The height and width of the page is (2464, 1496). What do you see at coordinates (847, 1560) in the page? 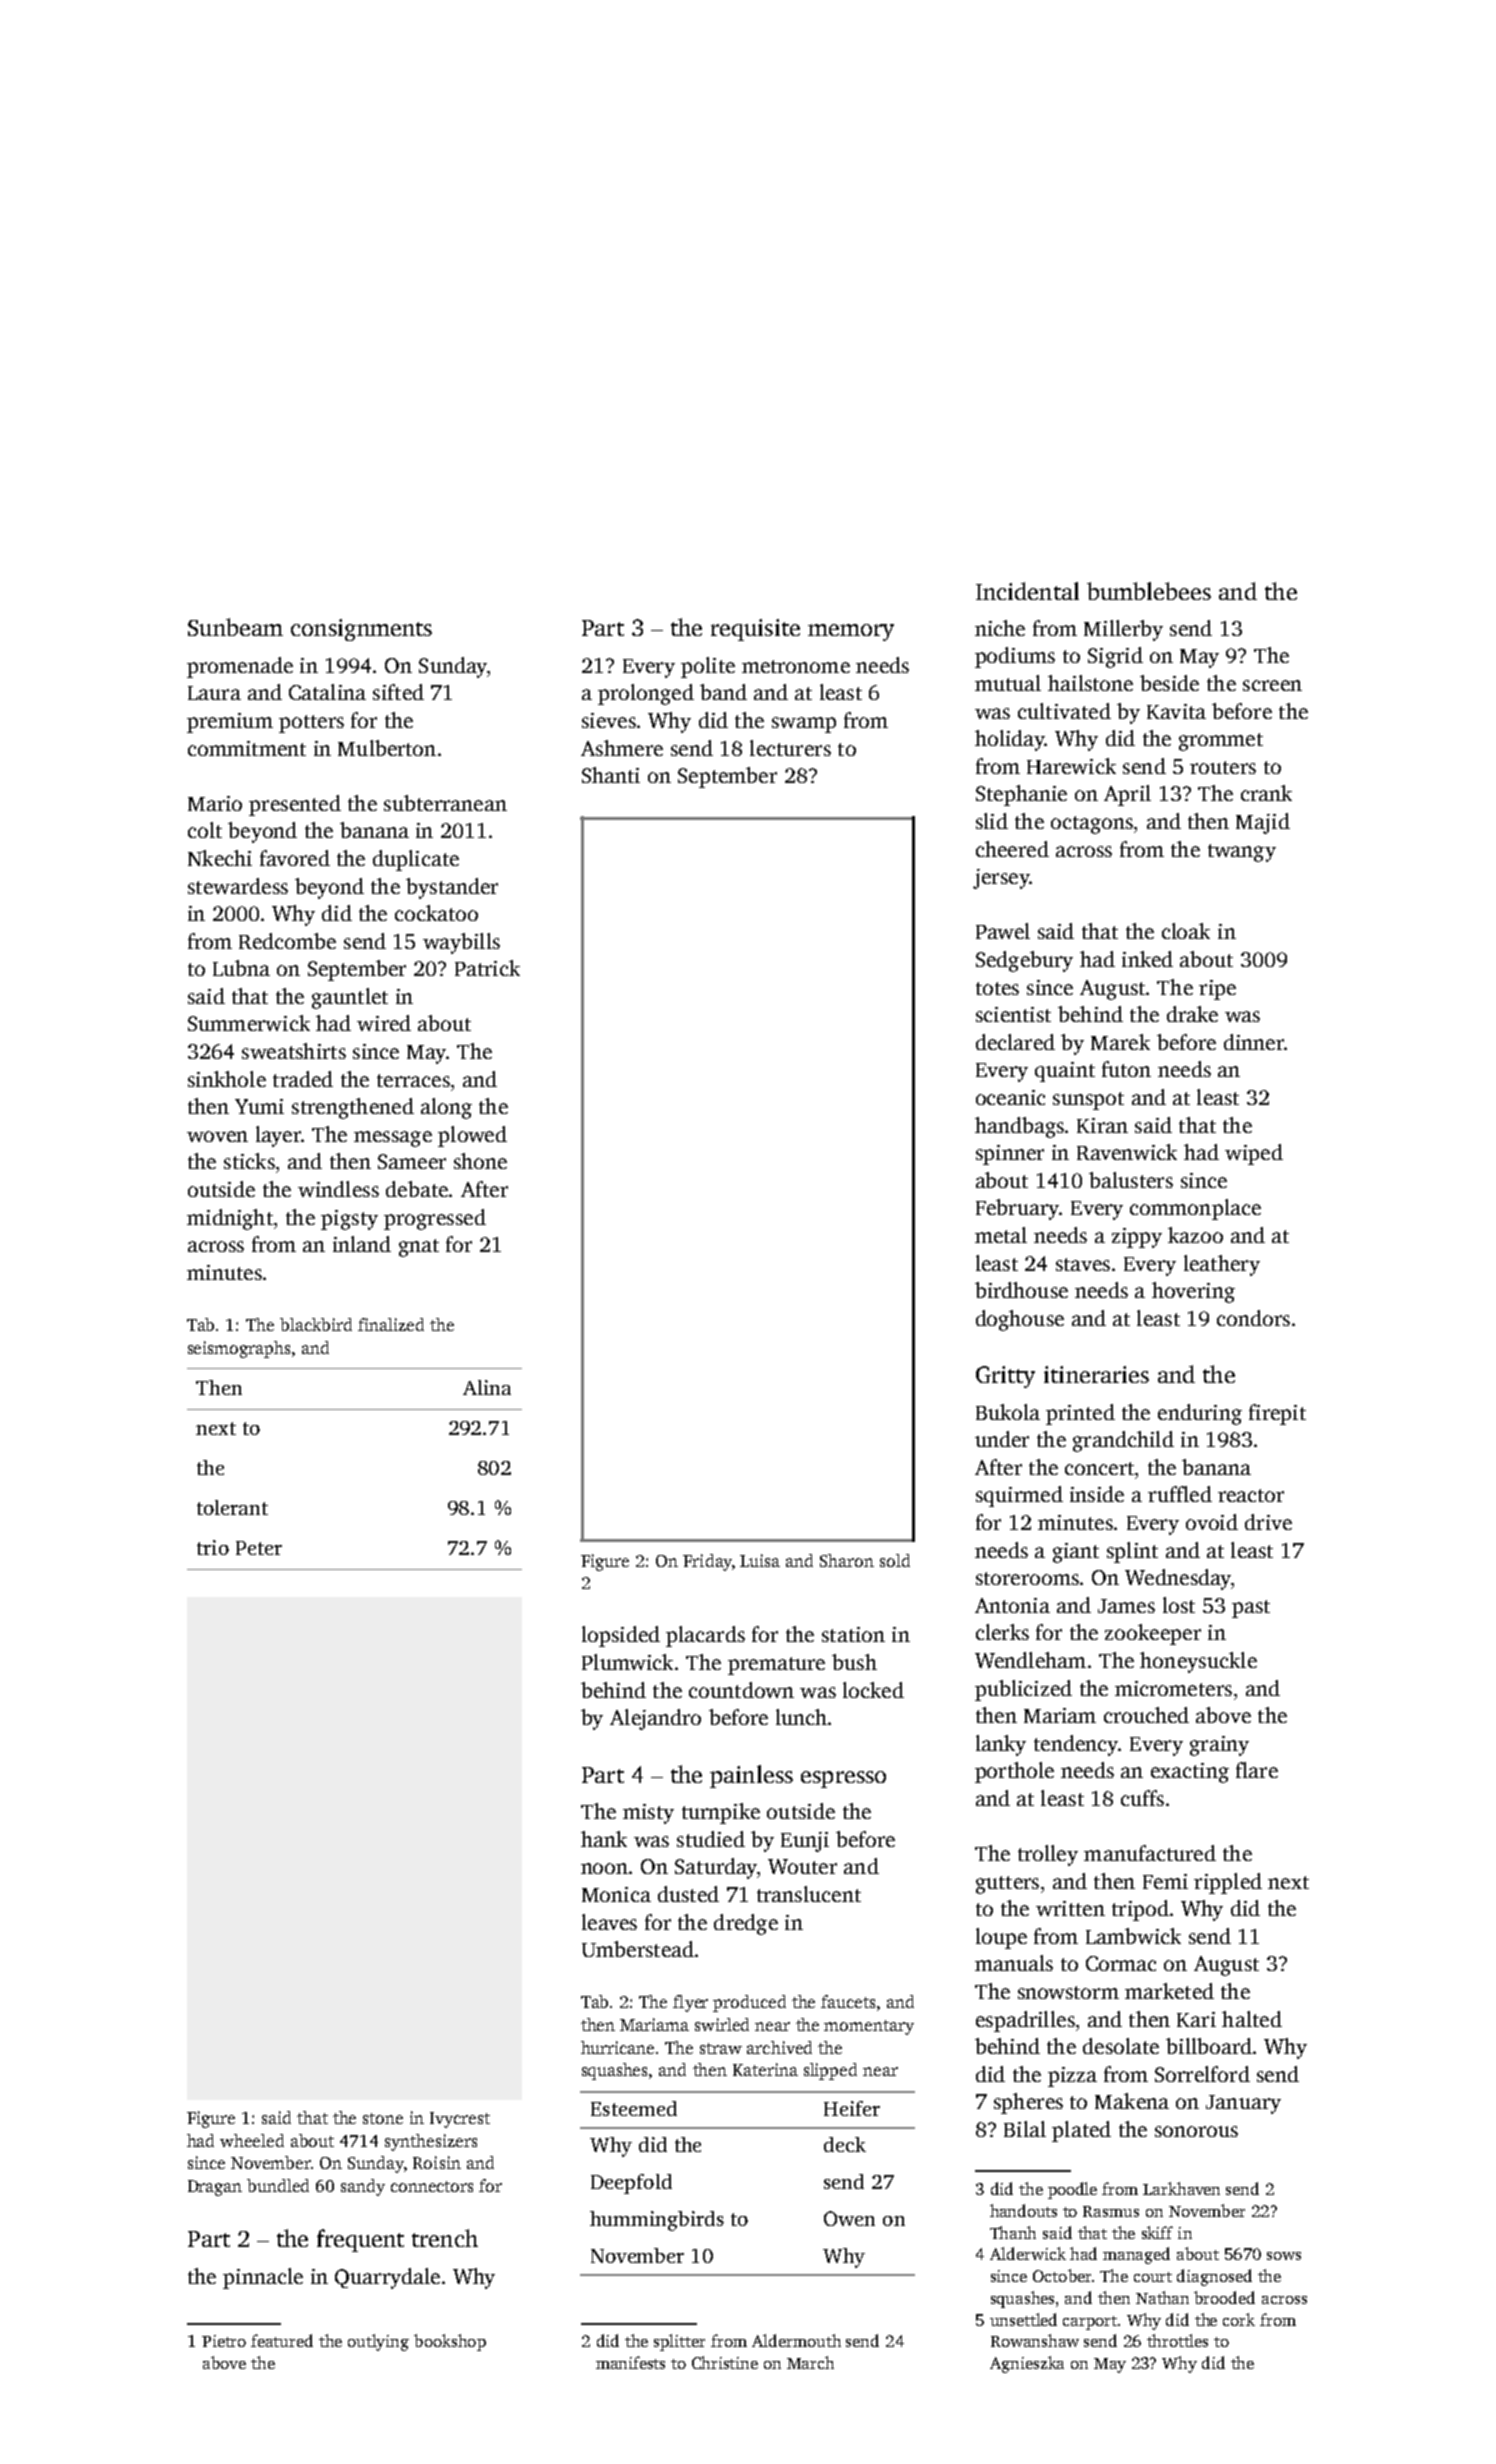
I see `Sharon` at bounding box center [847, 1560].
